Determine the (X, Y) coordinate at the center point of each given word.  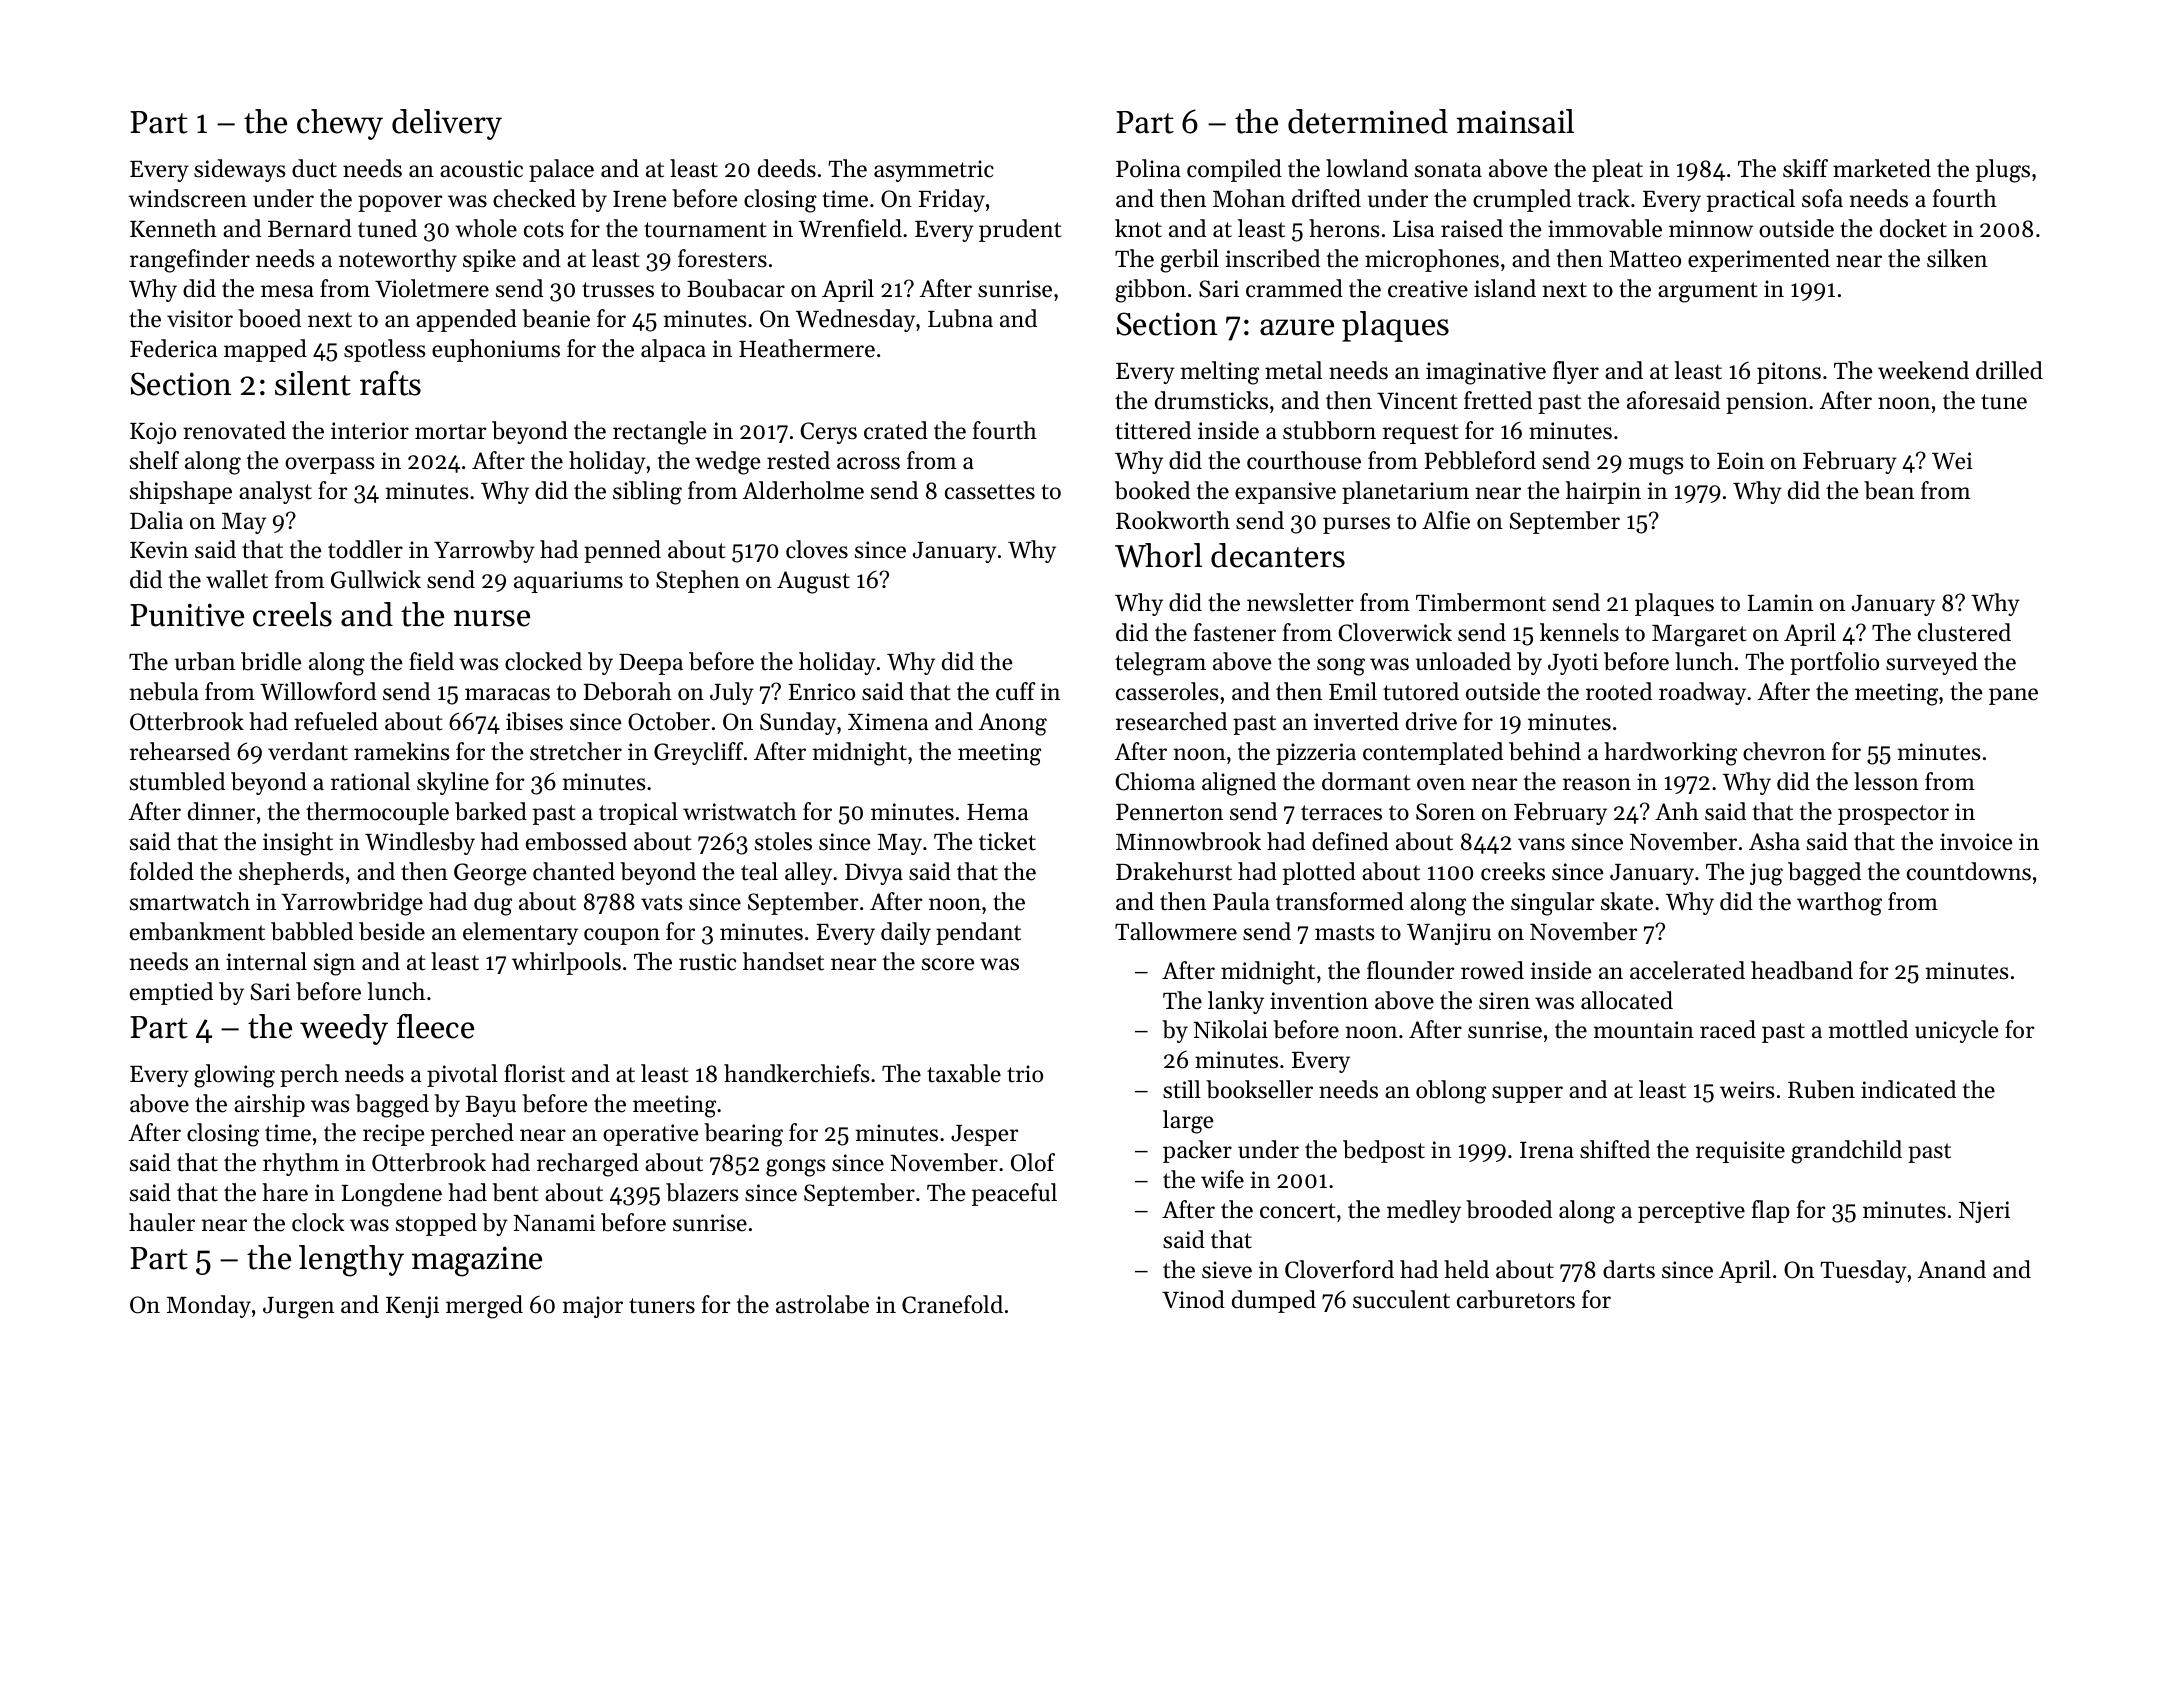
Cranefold (952, 1304)
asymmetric (934, 171)
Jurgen (298, 1308)
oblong (1451, 1092)
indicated (1908, 1089)
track (1604, 198)
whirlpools (566, 963)
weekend (1923, 370)
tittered (1153, 430)
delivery (447, 124)
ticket (1007, 841)
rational (370, 781)
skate (1627, 901)
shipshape (181, 492)
